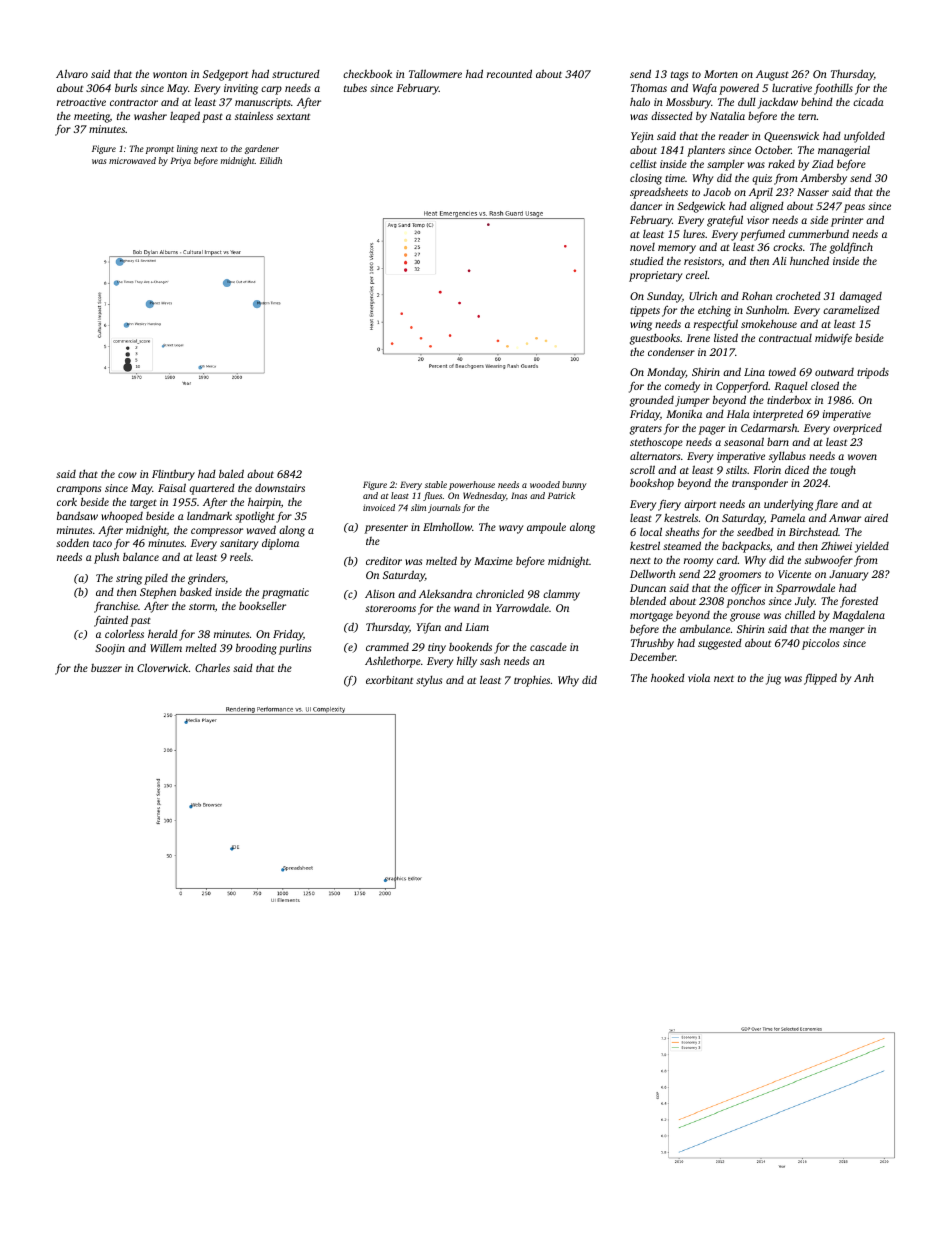 The image size is (952, 1233). Describe the element at coordinates (823, 164) in the image. I see `Ziad` at that location.
